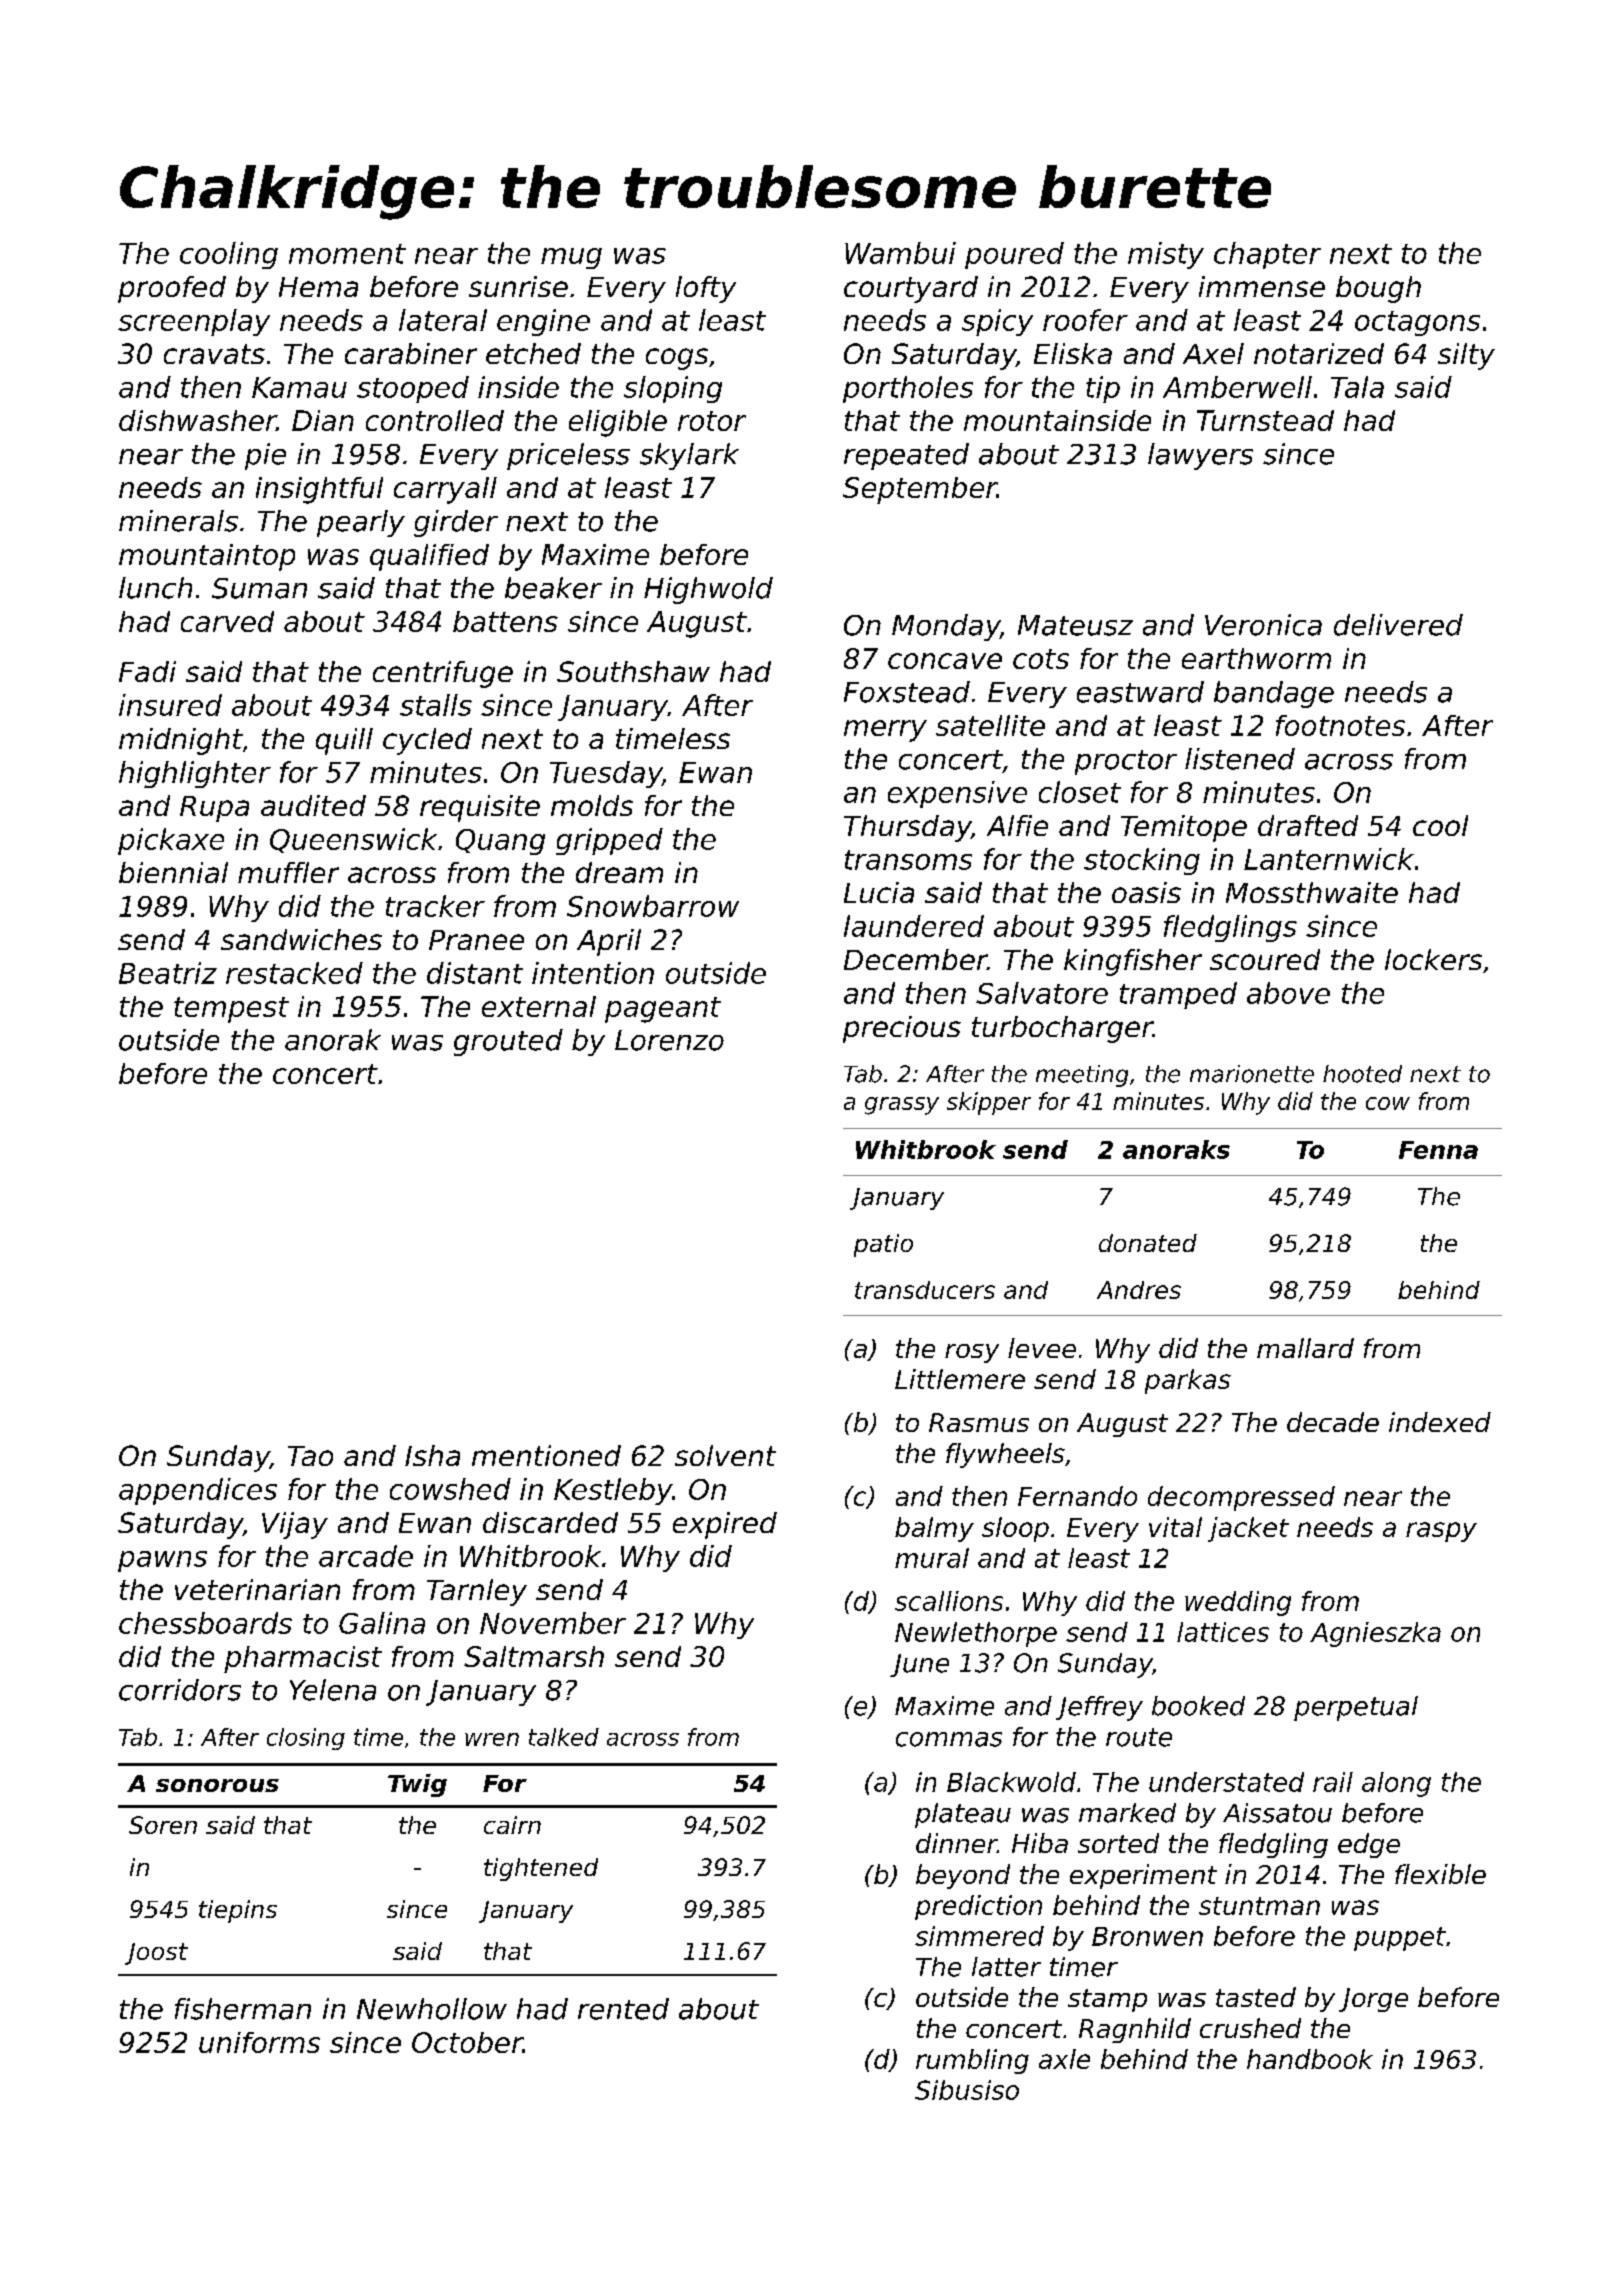 The width and height of the document is (1620, 2292). I want to click on Galina, so click(382, 1623).
